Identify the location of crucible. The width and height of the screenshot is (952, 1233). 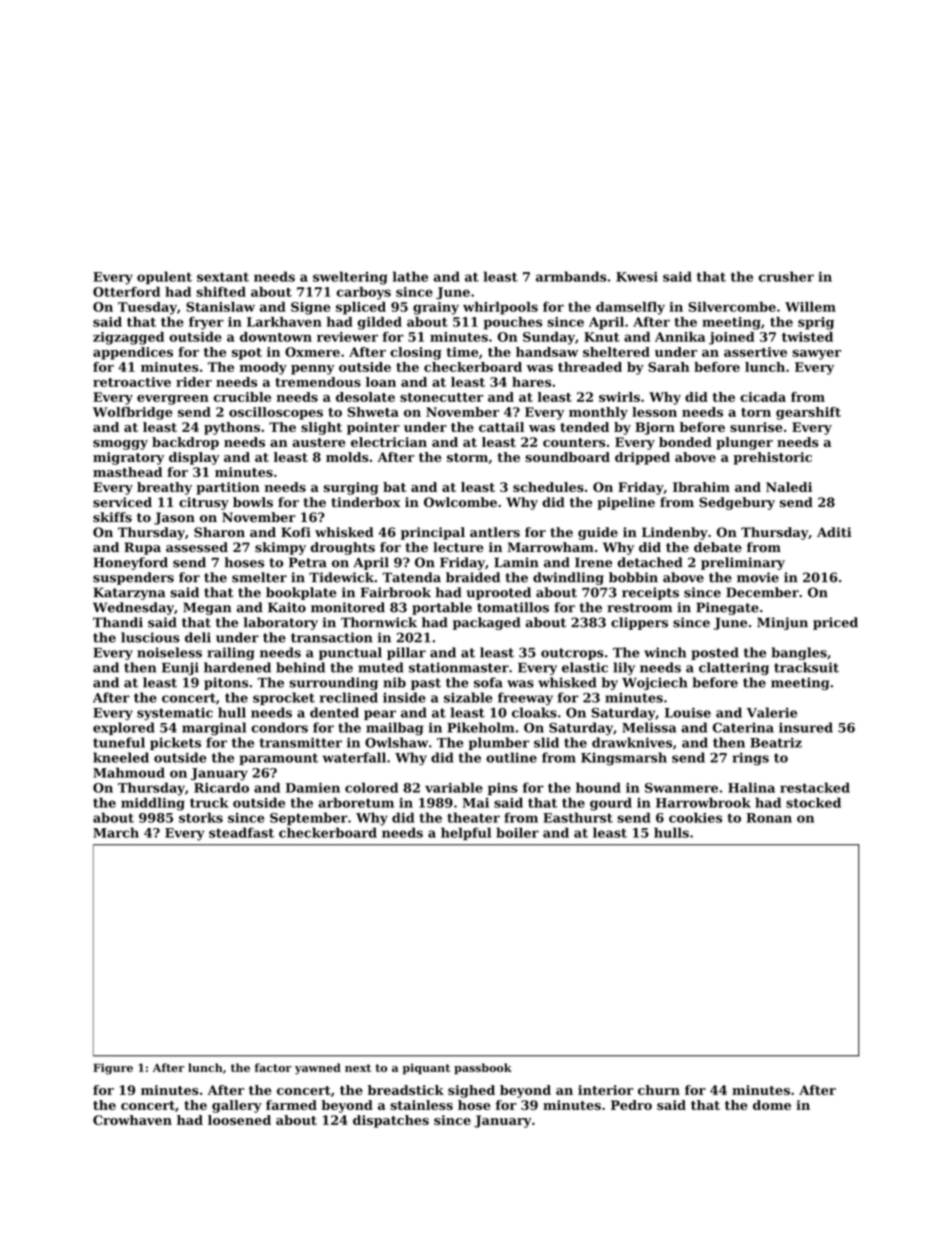
(242, 397).
